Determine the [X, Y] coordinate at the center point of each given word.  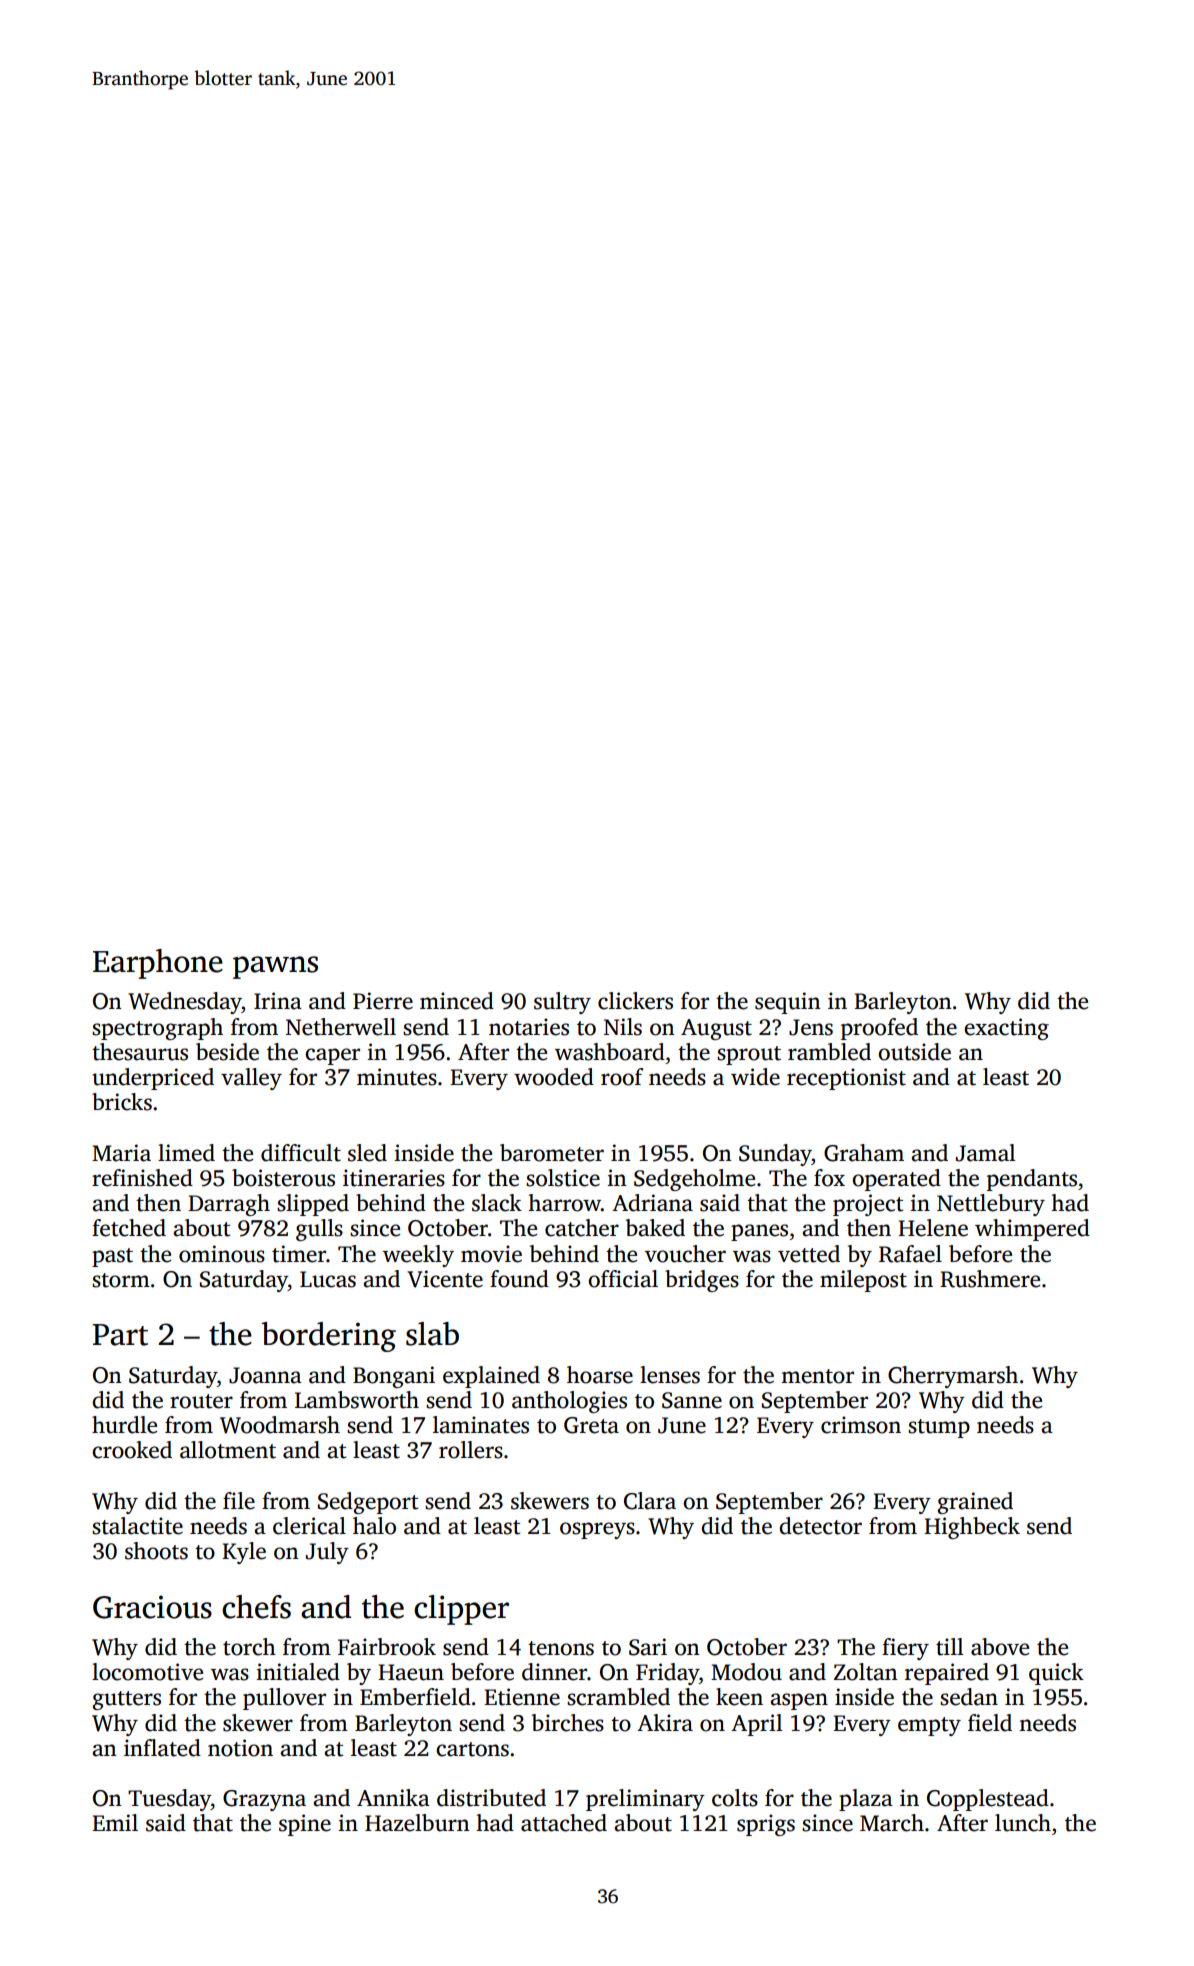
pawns [275, 967]
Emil [115, 1822]
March [892, 1823]
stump [939, 1428]
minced [457, 1001]
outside [914, 1052]
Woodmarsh [280, 1425]
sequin [788, 1003]
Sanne [692, 1400]
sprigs [766, 1825]
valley [251, 1079]
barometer [552, 1153]
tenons [561, 1648]
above [1000, 1647]
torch [249, 1647]
